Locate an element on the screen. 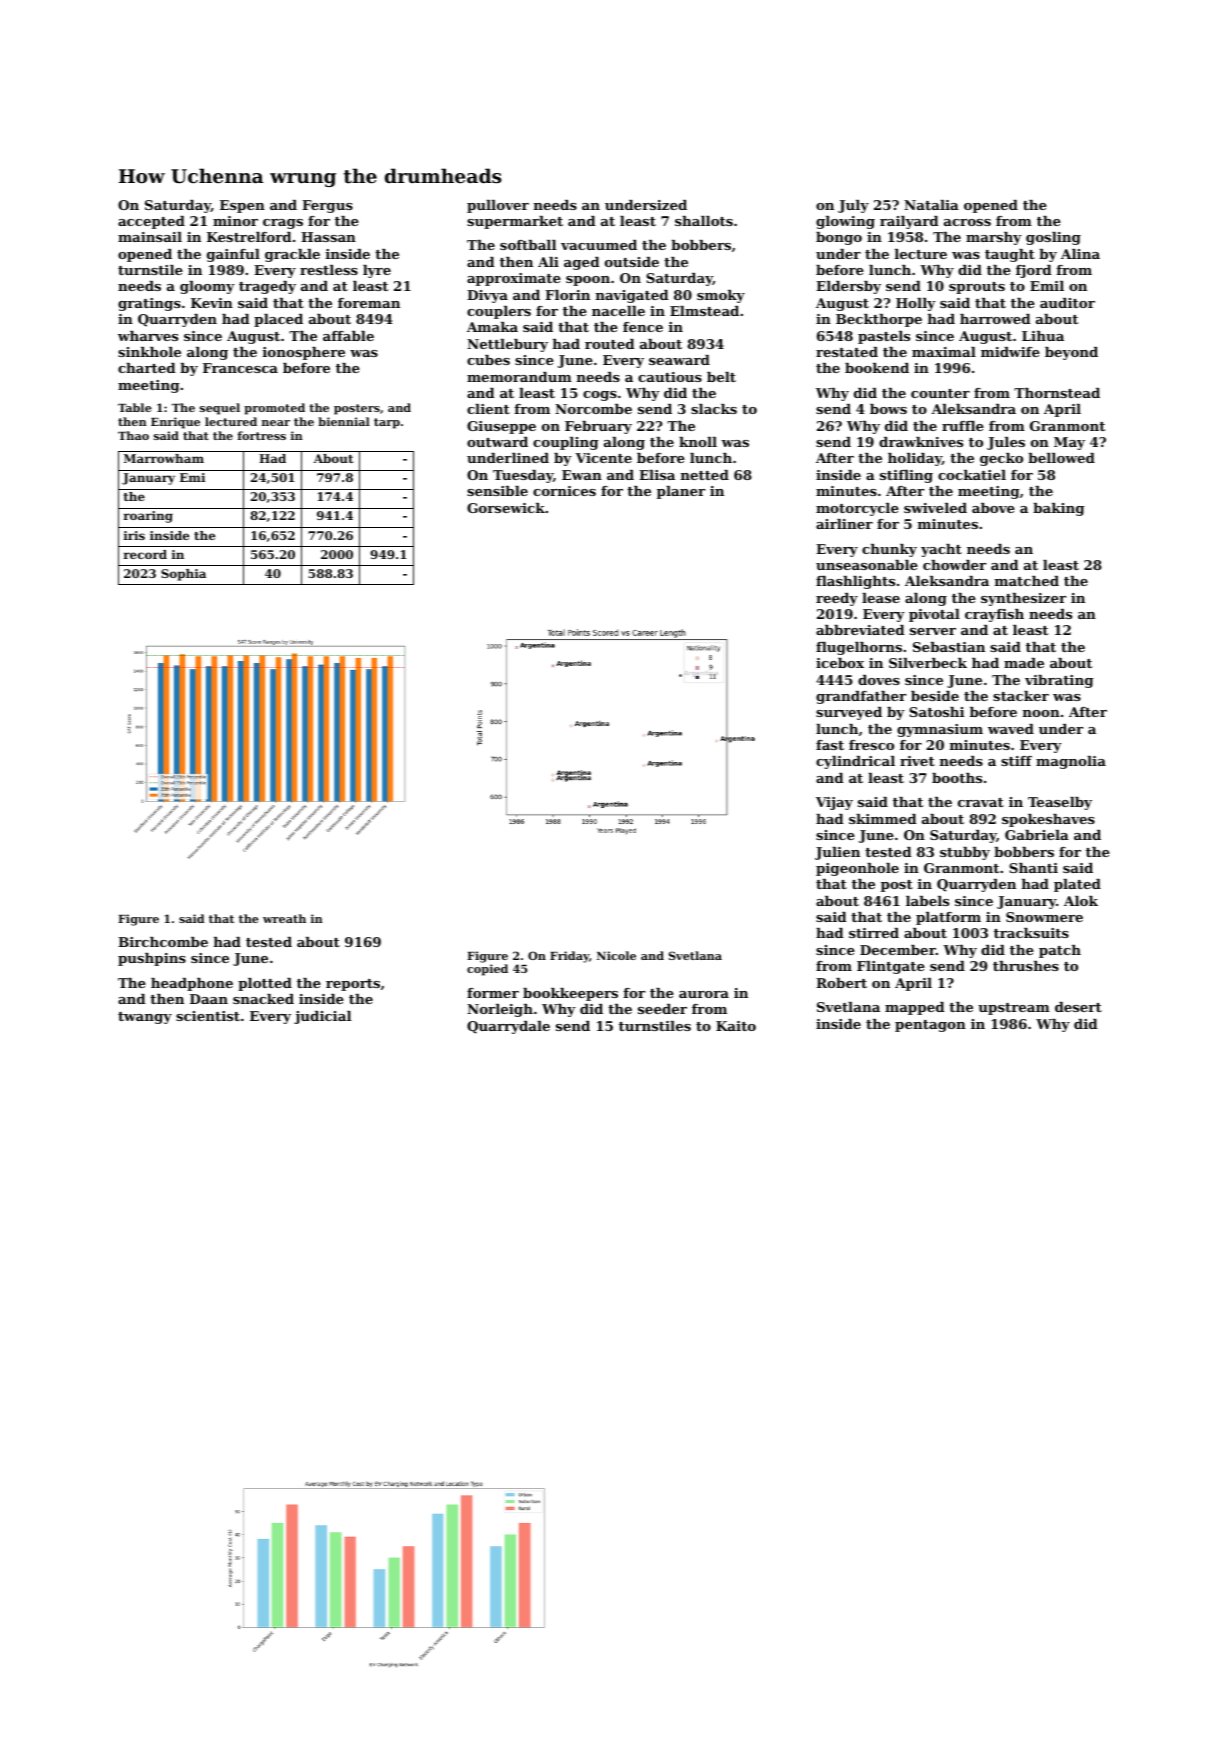 This screenshot has width=1229, height=1739. yacht is located at coordinates (941, 550).
